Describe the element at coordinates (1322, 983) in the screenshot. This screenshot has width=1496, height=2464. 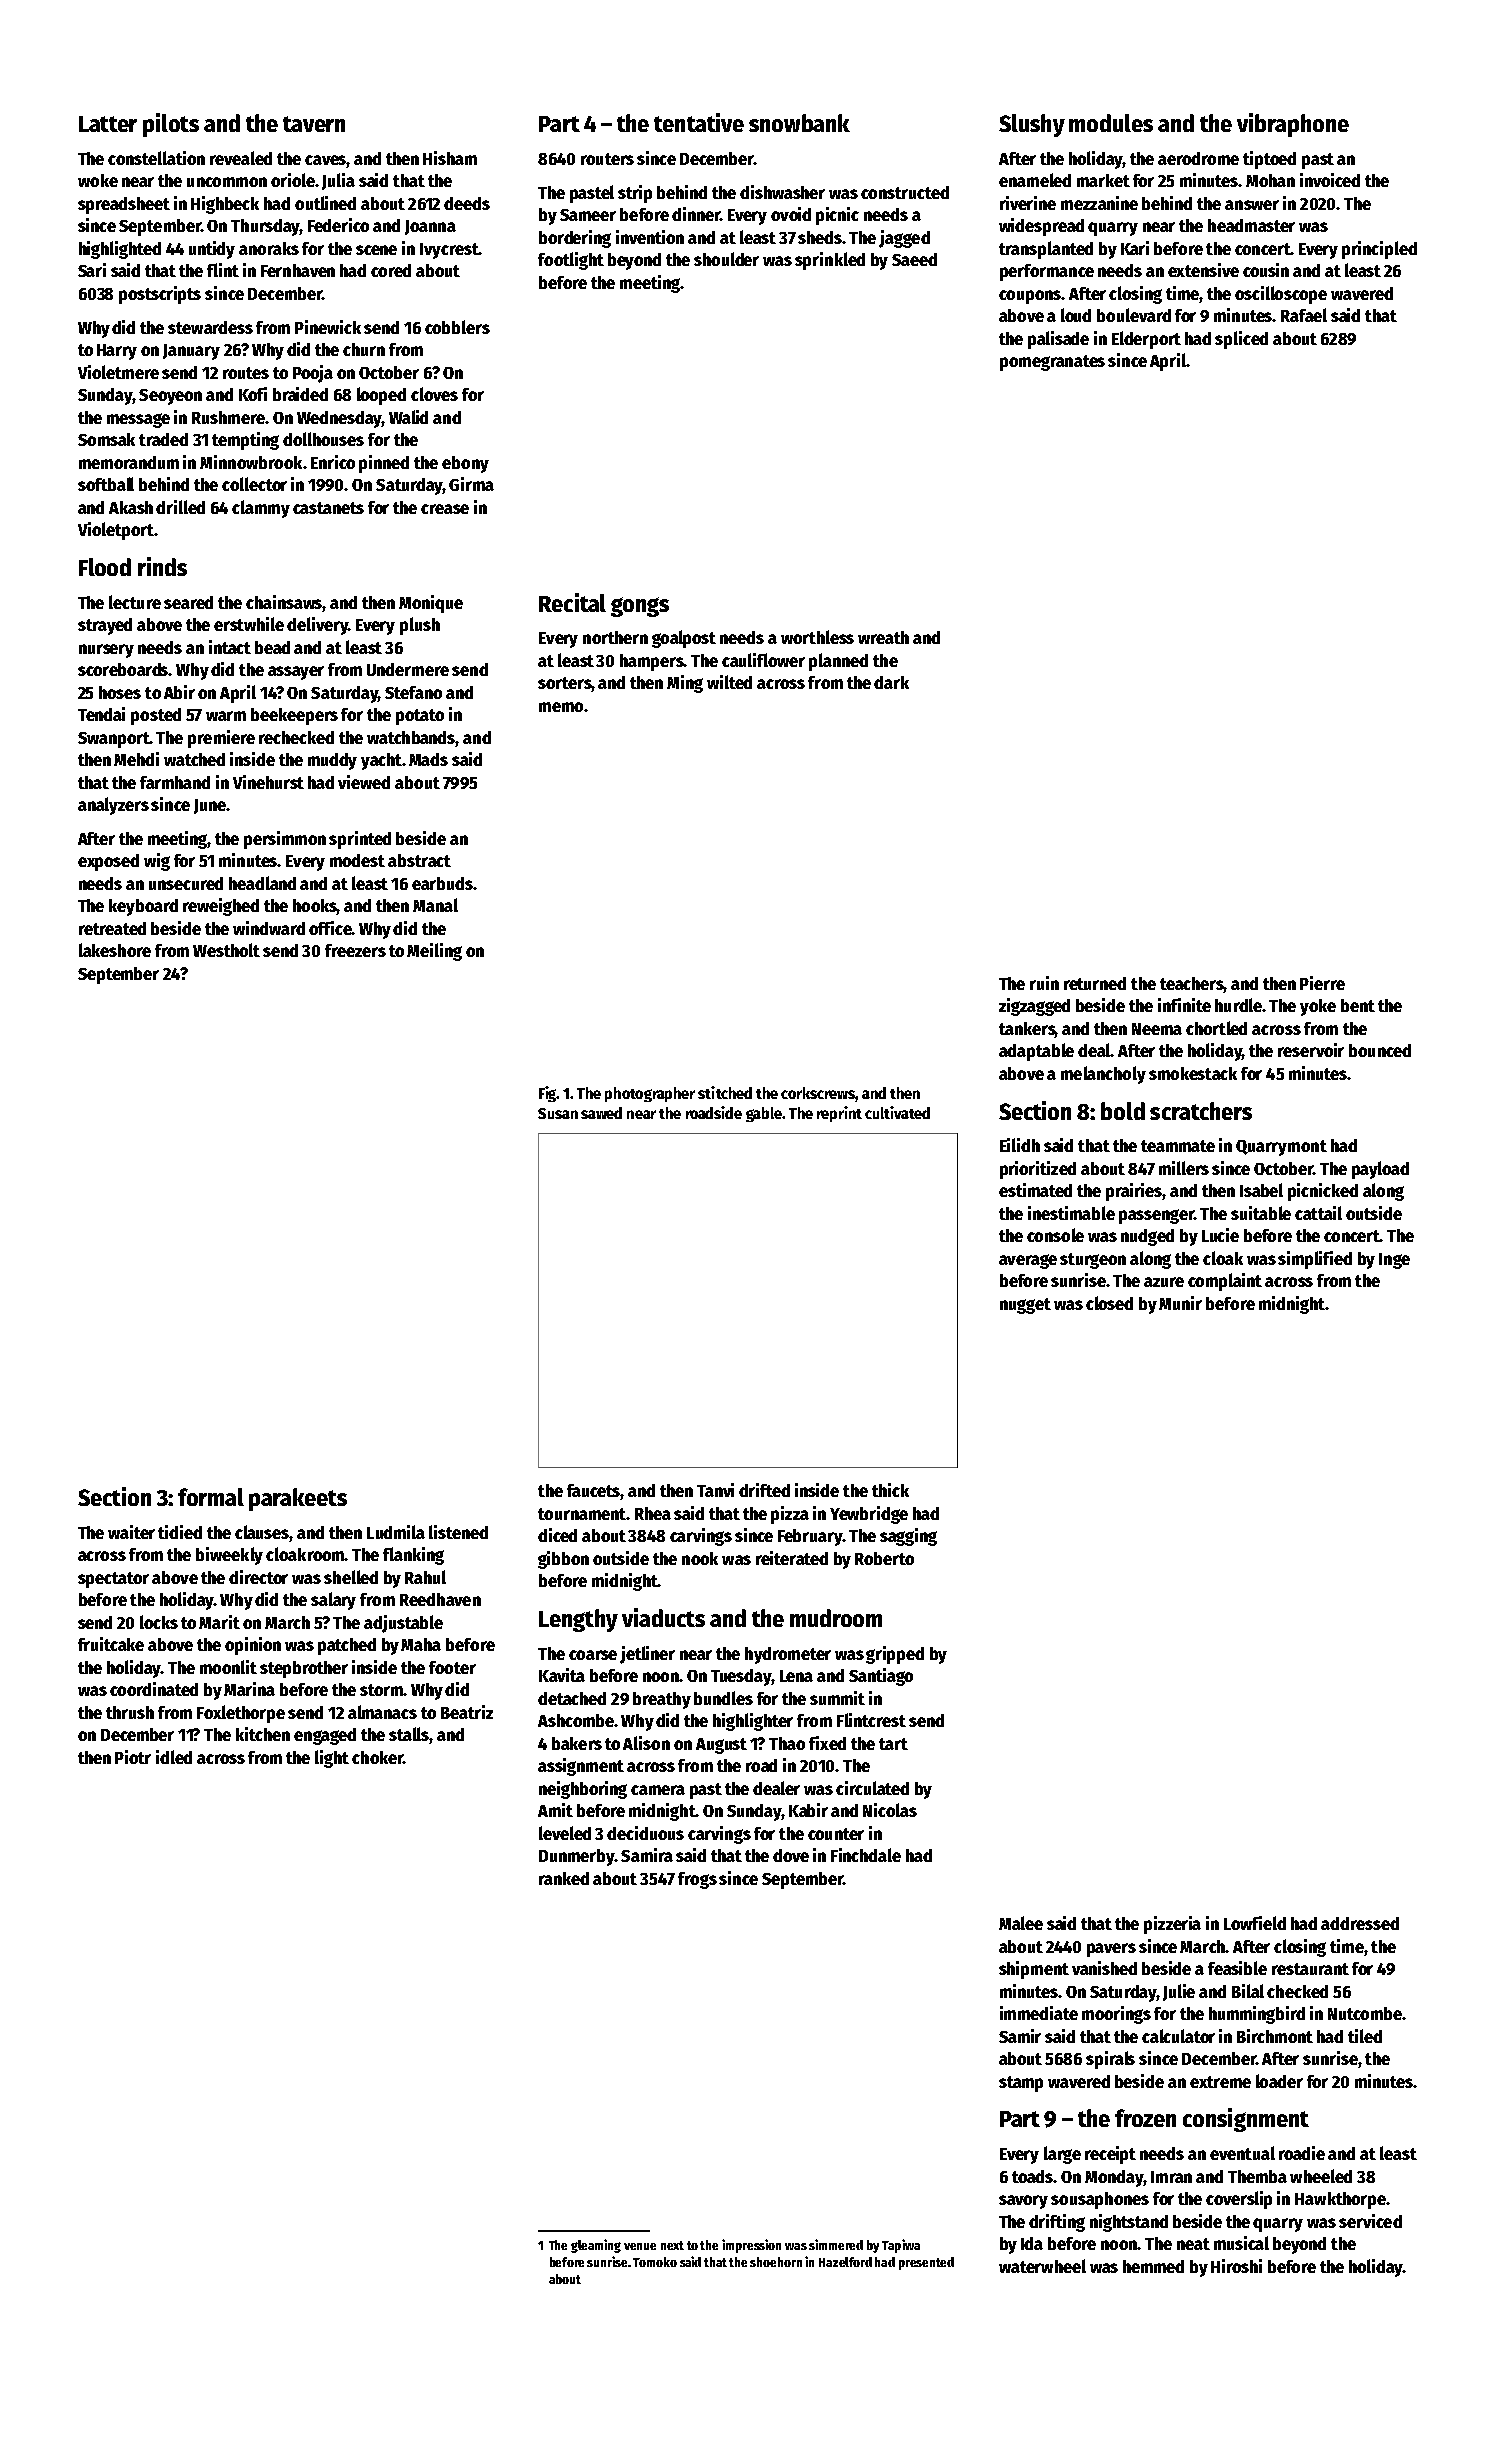
I see `Pierre` at that location.
